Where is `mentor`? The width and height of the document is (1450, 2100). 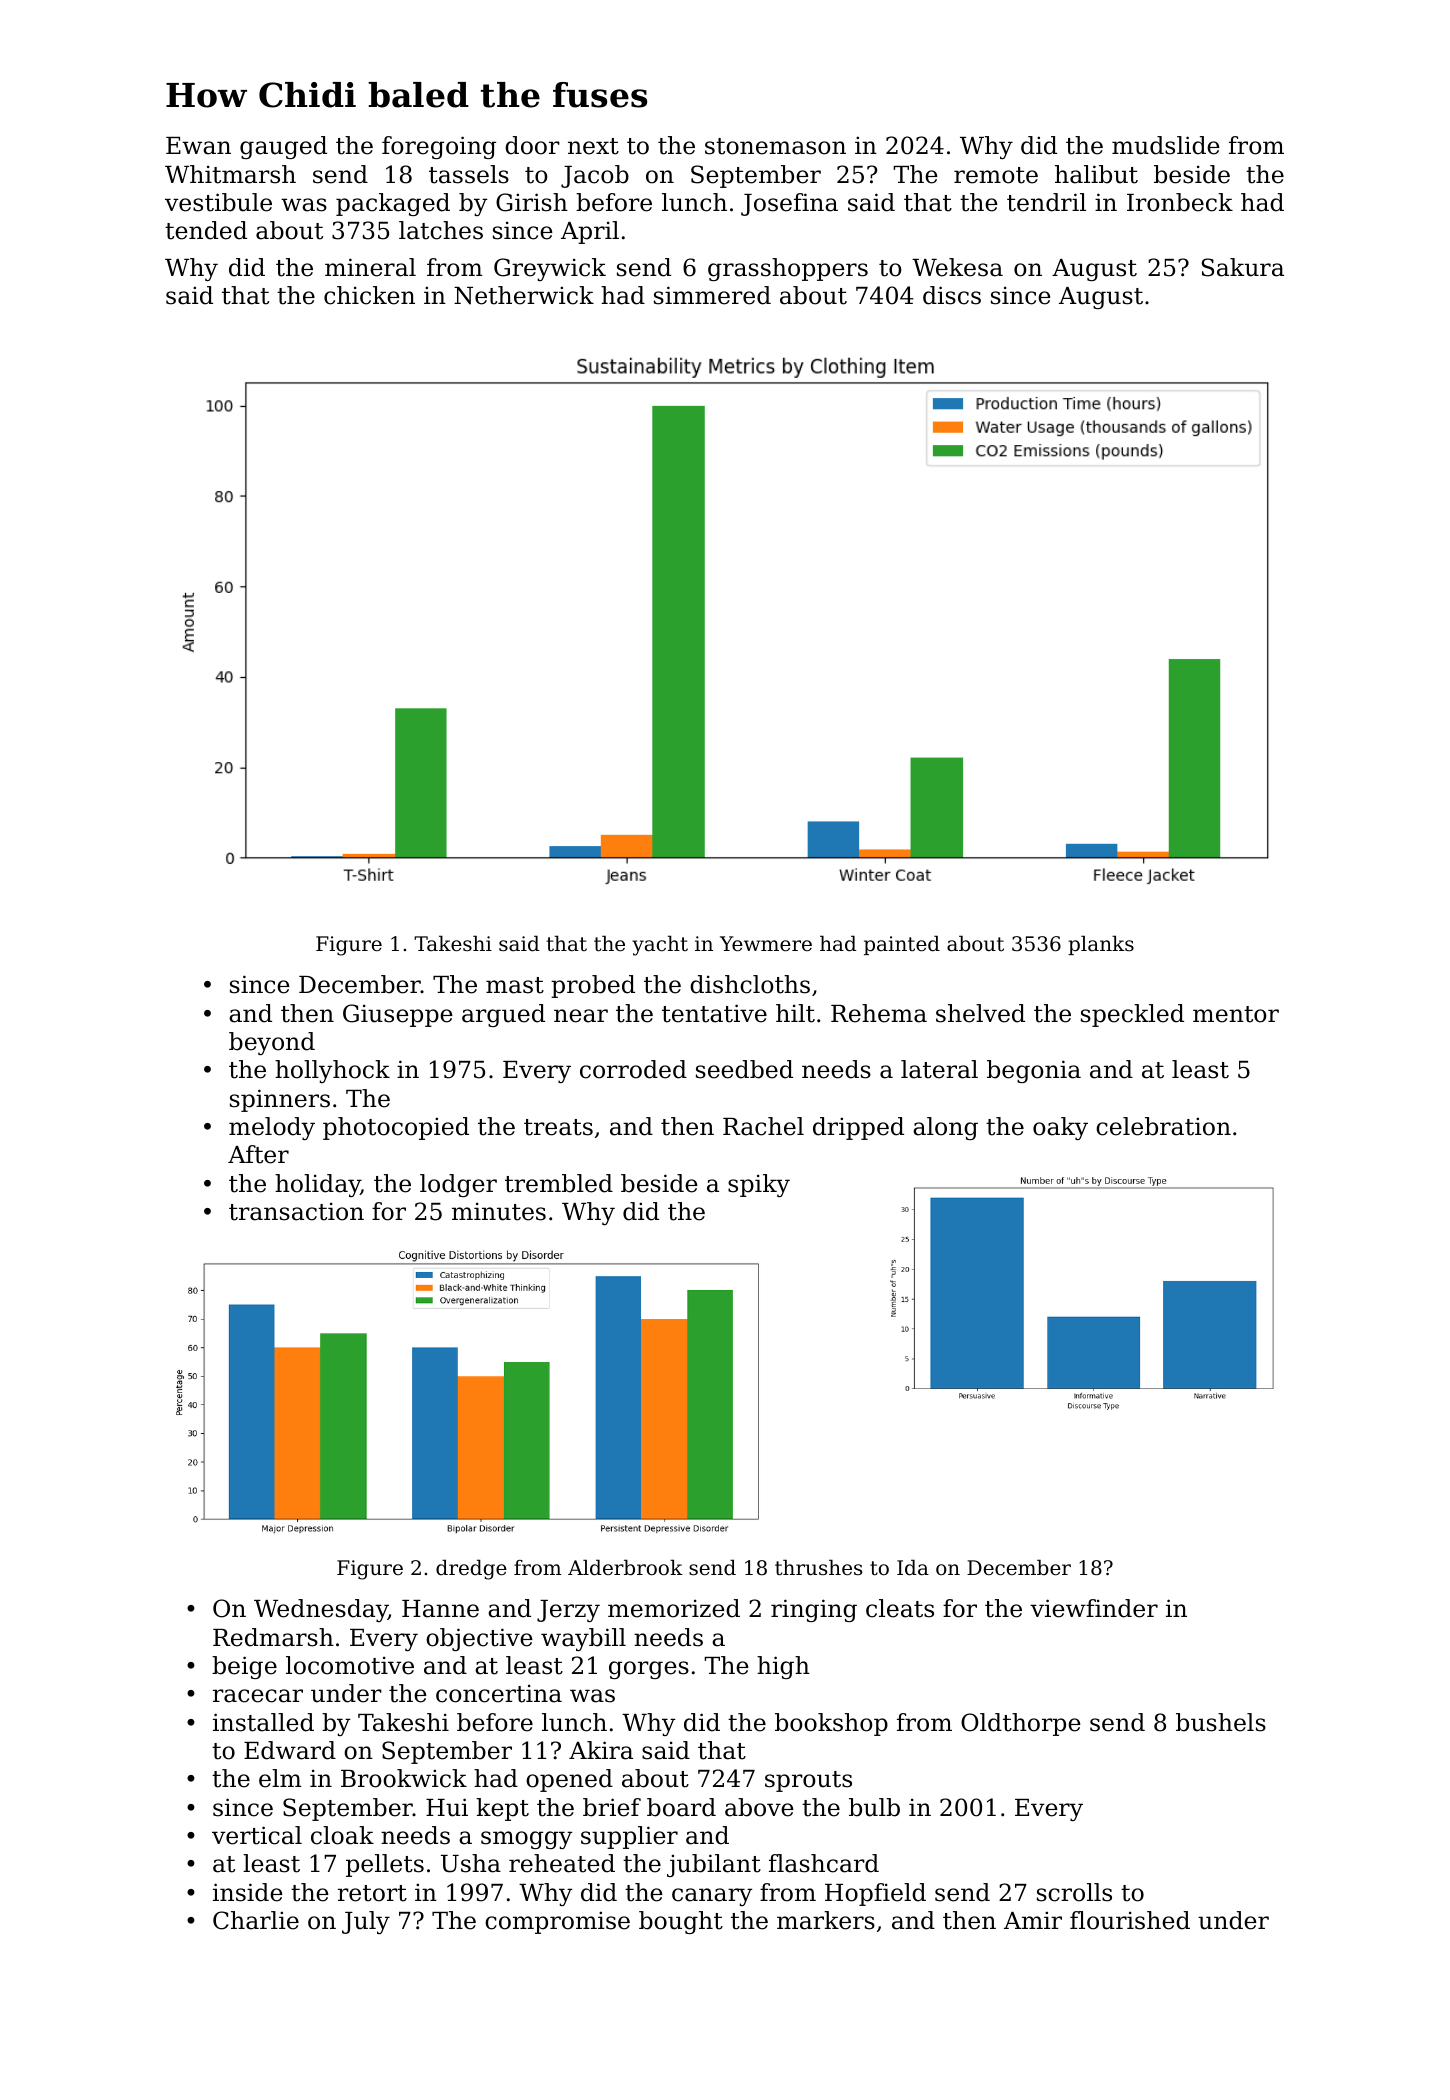 mentor is located at coordinates (1236, 1014).
